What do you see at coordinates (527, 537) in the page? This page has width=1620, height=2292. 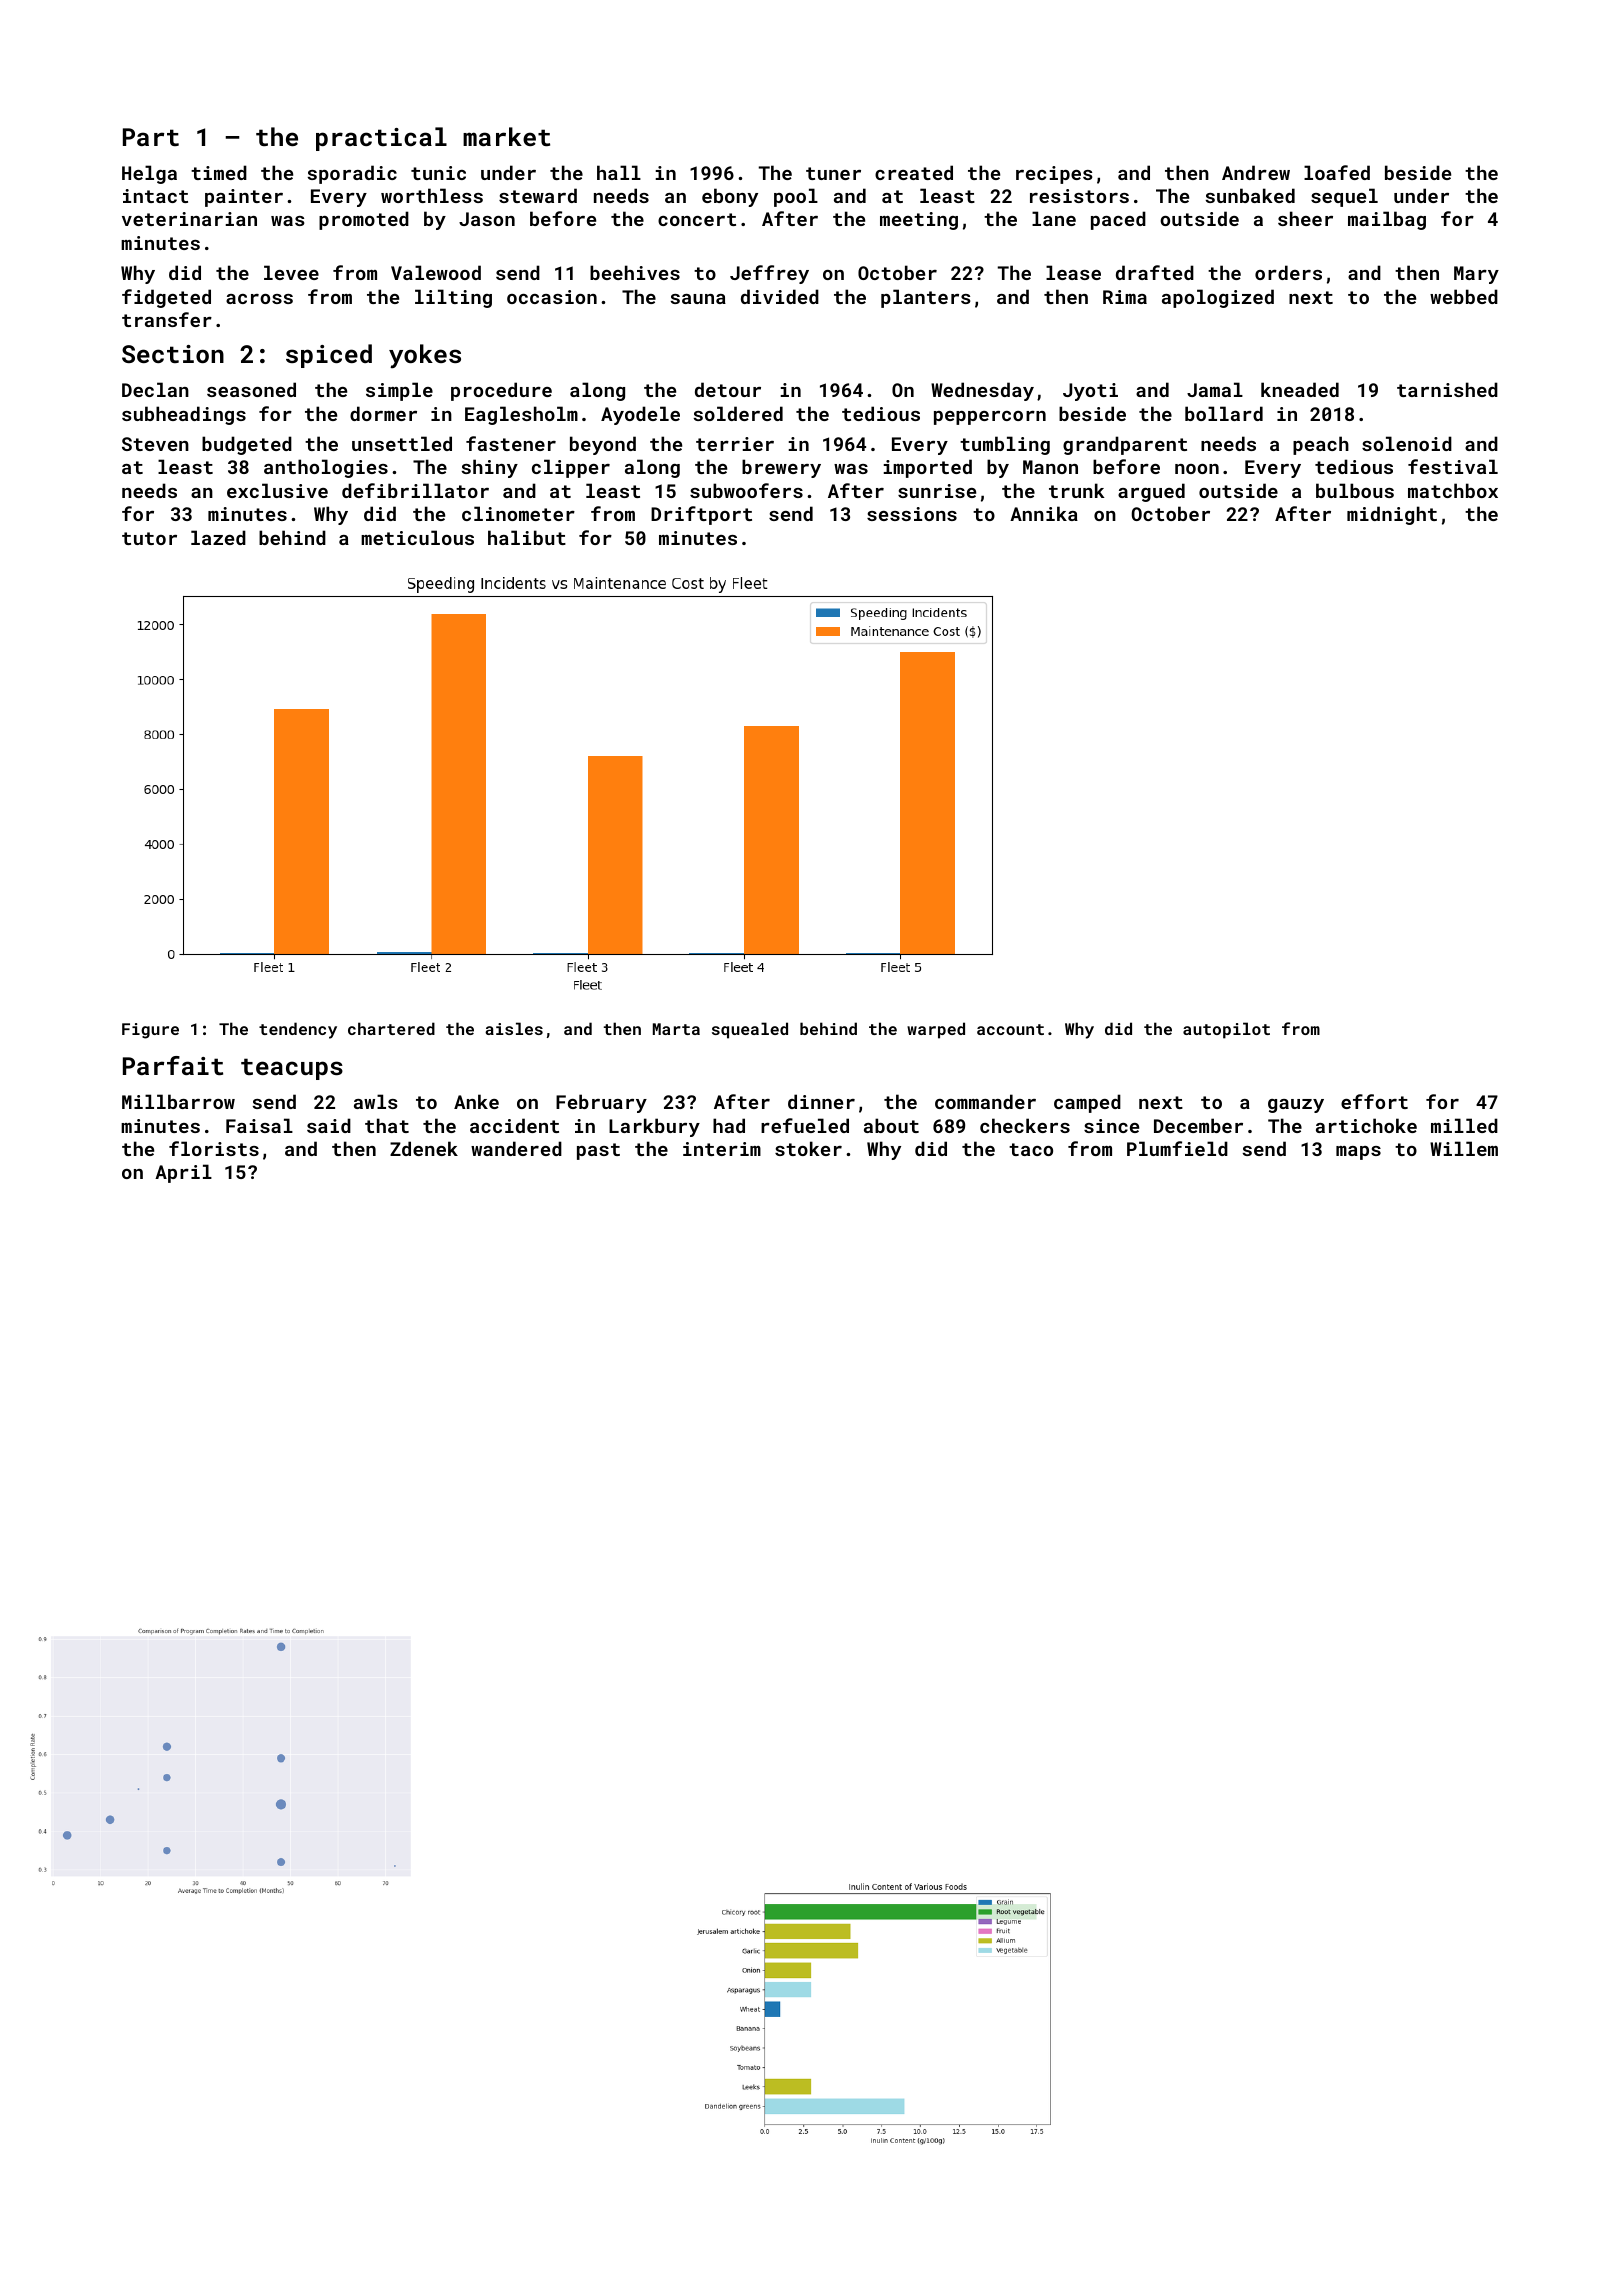 I see `halibut` at bounding box center [527, 537].
